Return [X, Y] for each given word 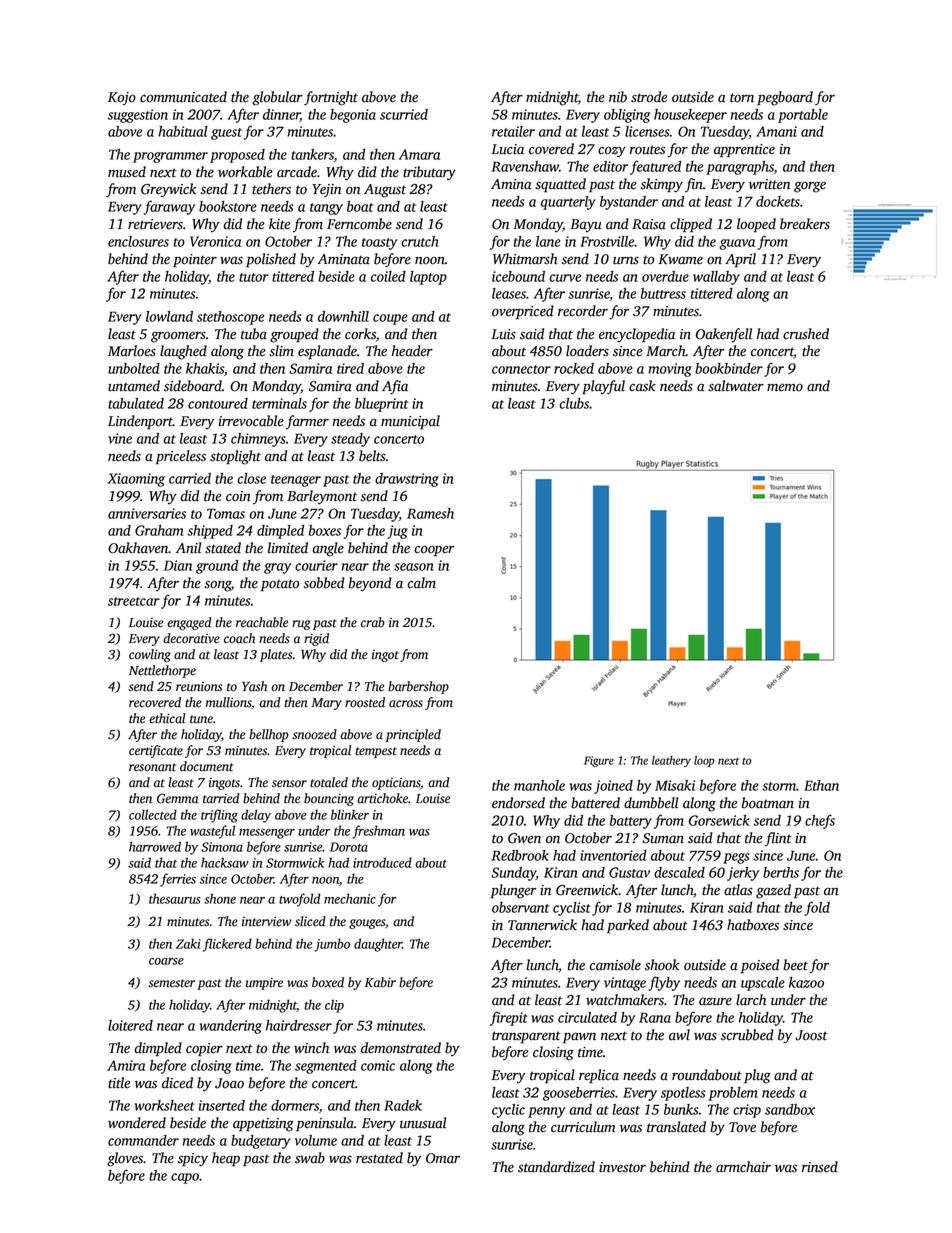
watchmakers [625, 1000]
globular [277, 98]
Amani [776, 131]
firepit [509, 1018]
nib [618, 97]
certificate [156, 751]
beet [795, 965]
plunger [513, 891]
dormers [295, 1105]
